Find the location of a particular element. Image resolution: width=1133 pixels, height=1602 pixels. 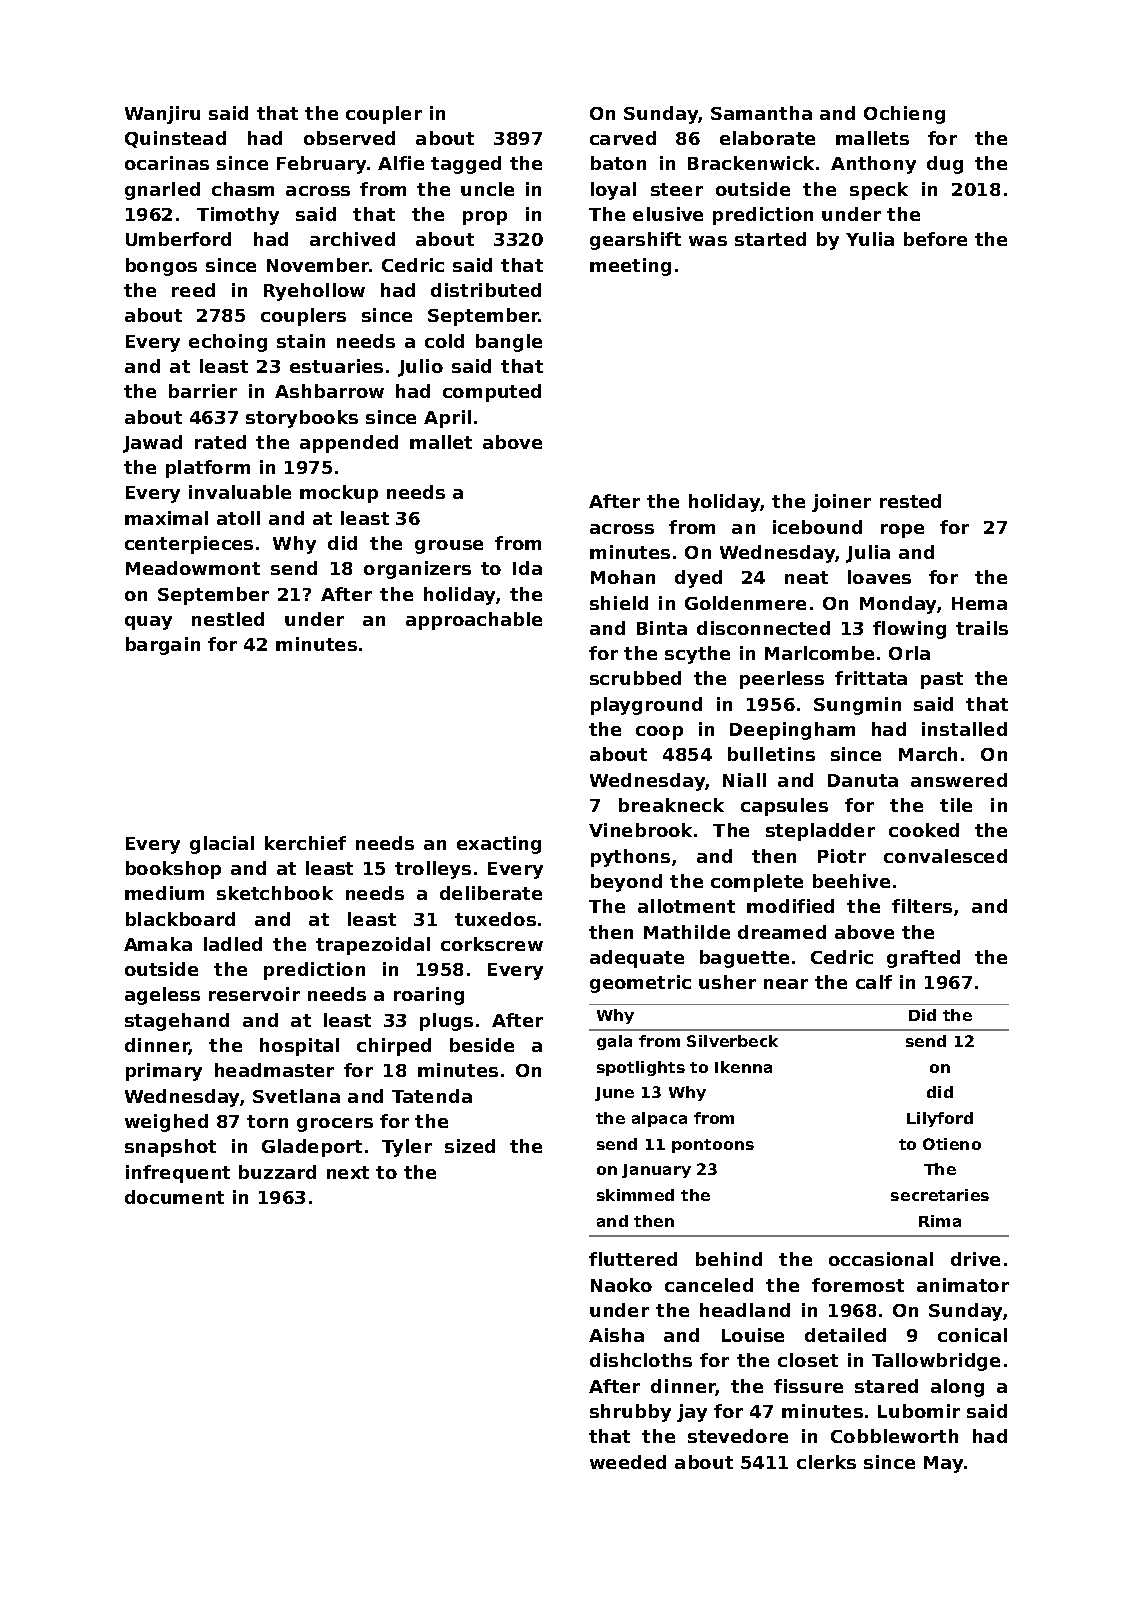

skimmed is located at coordinates (635, 1195).
